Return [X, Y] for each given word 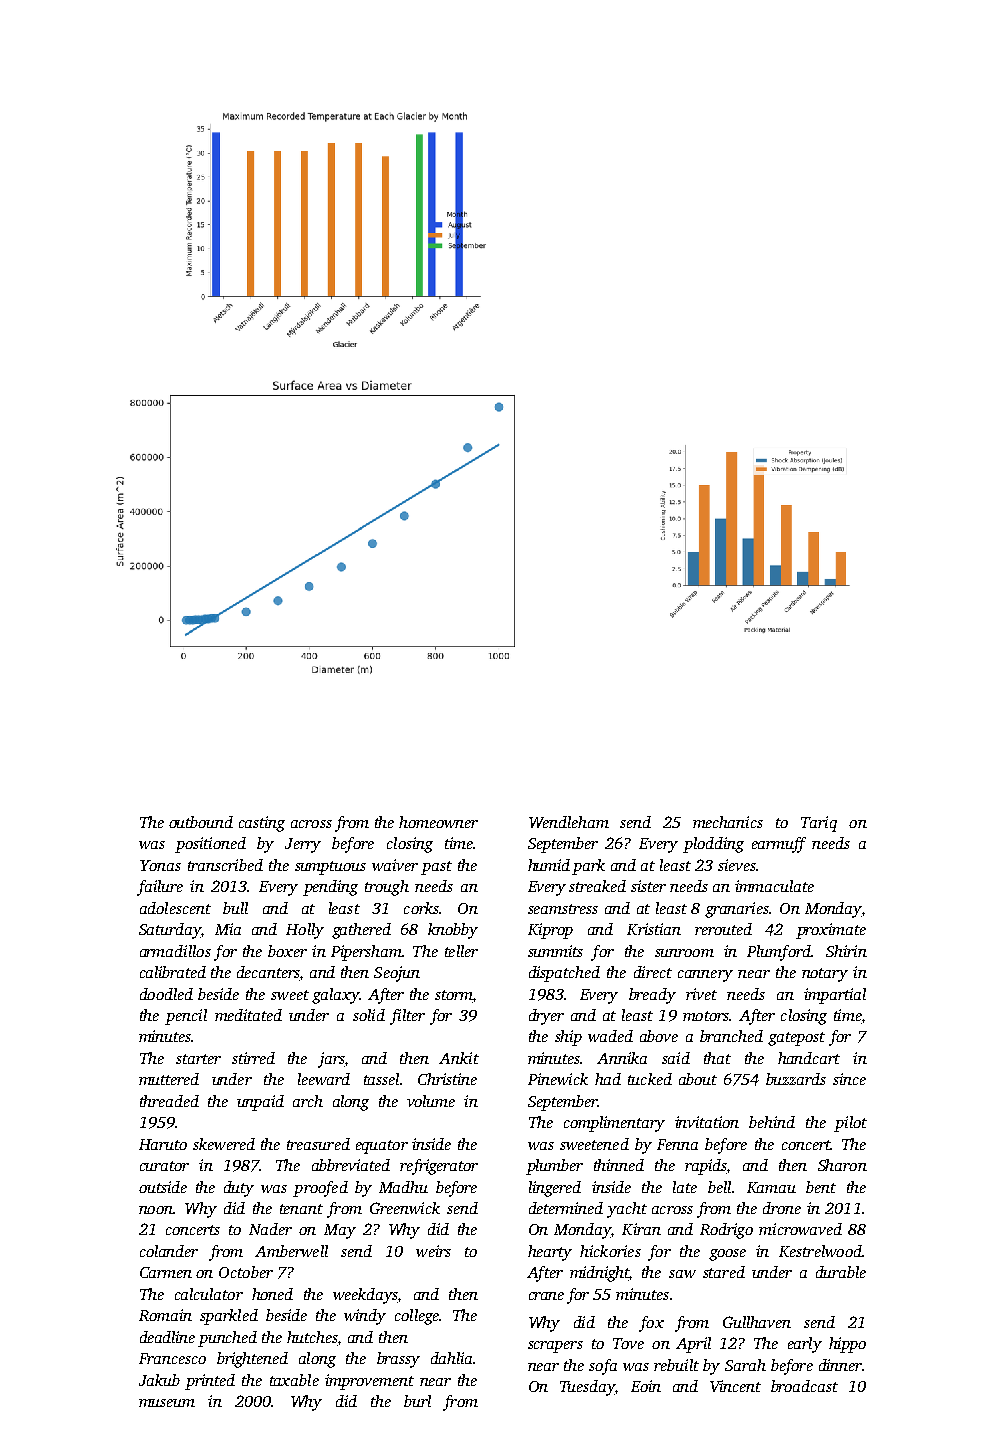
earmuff [779, 845]
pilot [850, 1124]
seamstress [563, 909]
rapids [705, 1167]
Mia [228, 929]
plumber [554, 1167]
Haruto [163, 1144]
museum [167, 1403]
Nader [270, 1229]
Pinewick [558, 1079]
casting [262, 824]
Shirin [846, 951]
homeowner [438, 822]
